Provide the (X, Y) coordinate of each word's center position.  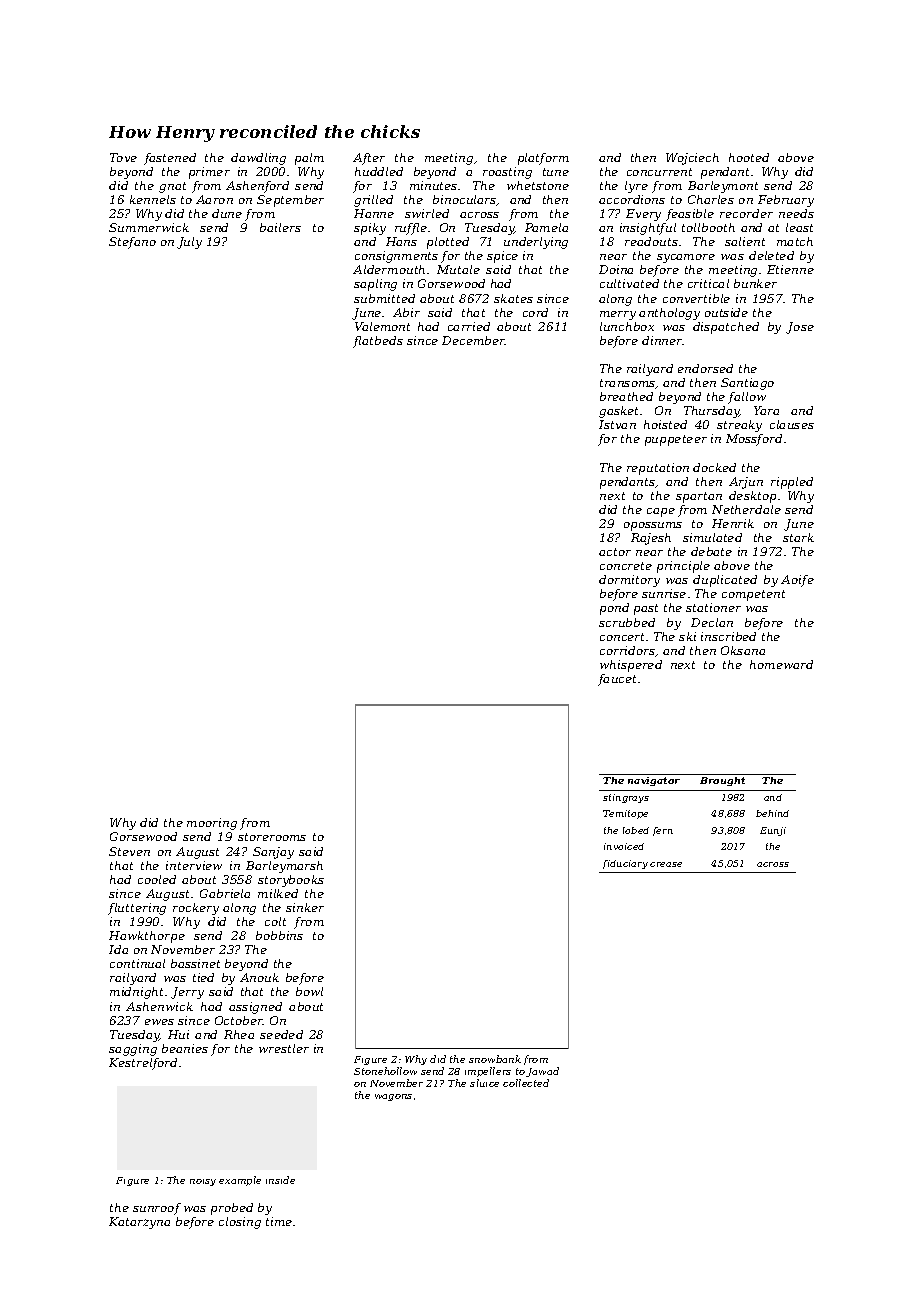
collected (526, 1083)
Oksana (743, 650)
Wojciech (692, 159)
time (279, 1221)
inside (280, 1180)
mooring (212, 824)
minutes (433, 185)
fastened (170, 159)
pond (614, 609)
